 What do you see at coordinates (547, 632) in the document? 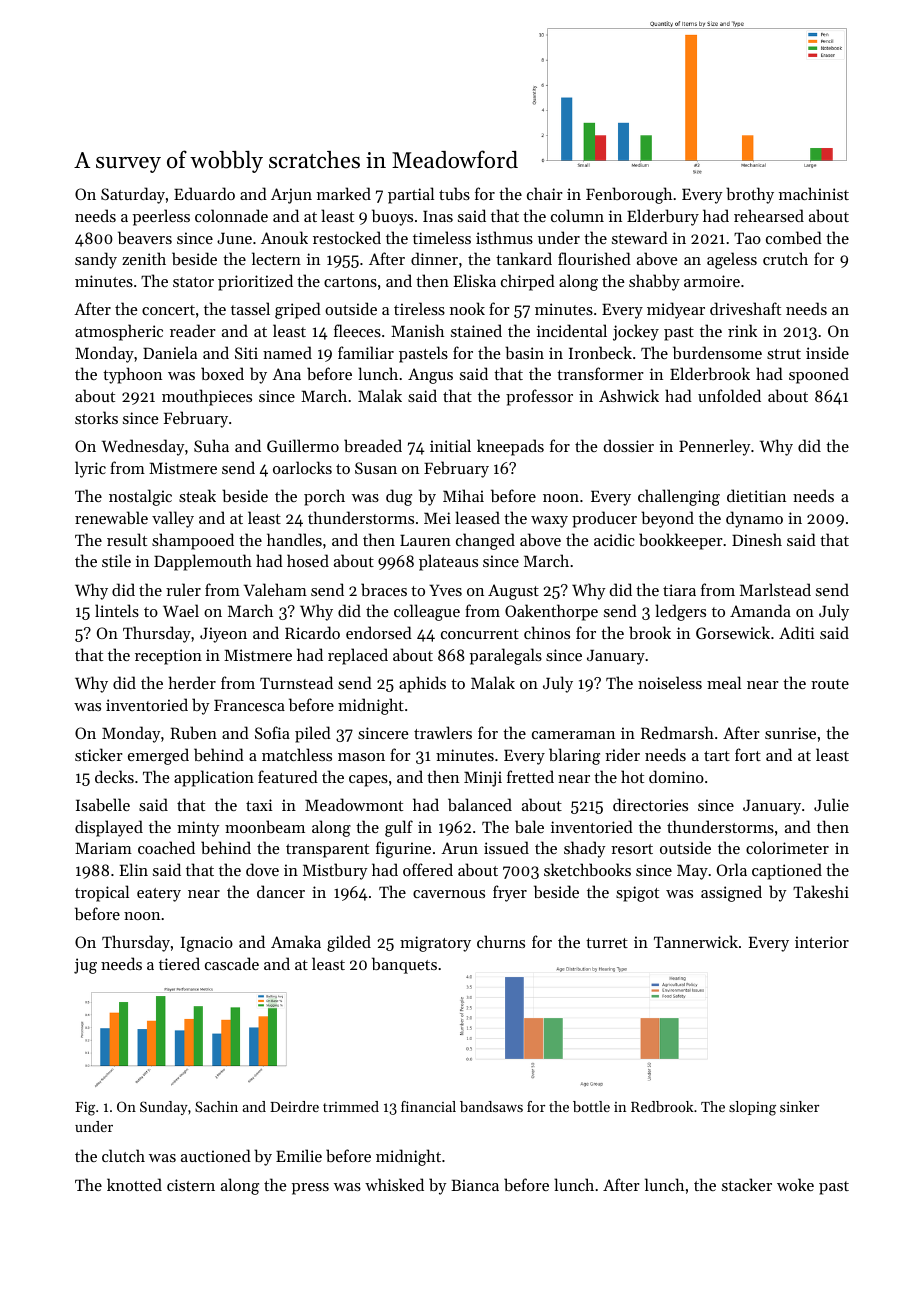
I see `chinos` at bounding box center [547, 632].
